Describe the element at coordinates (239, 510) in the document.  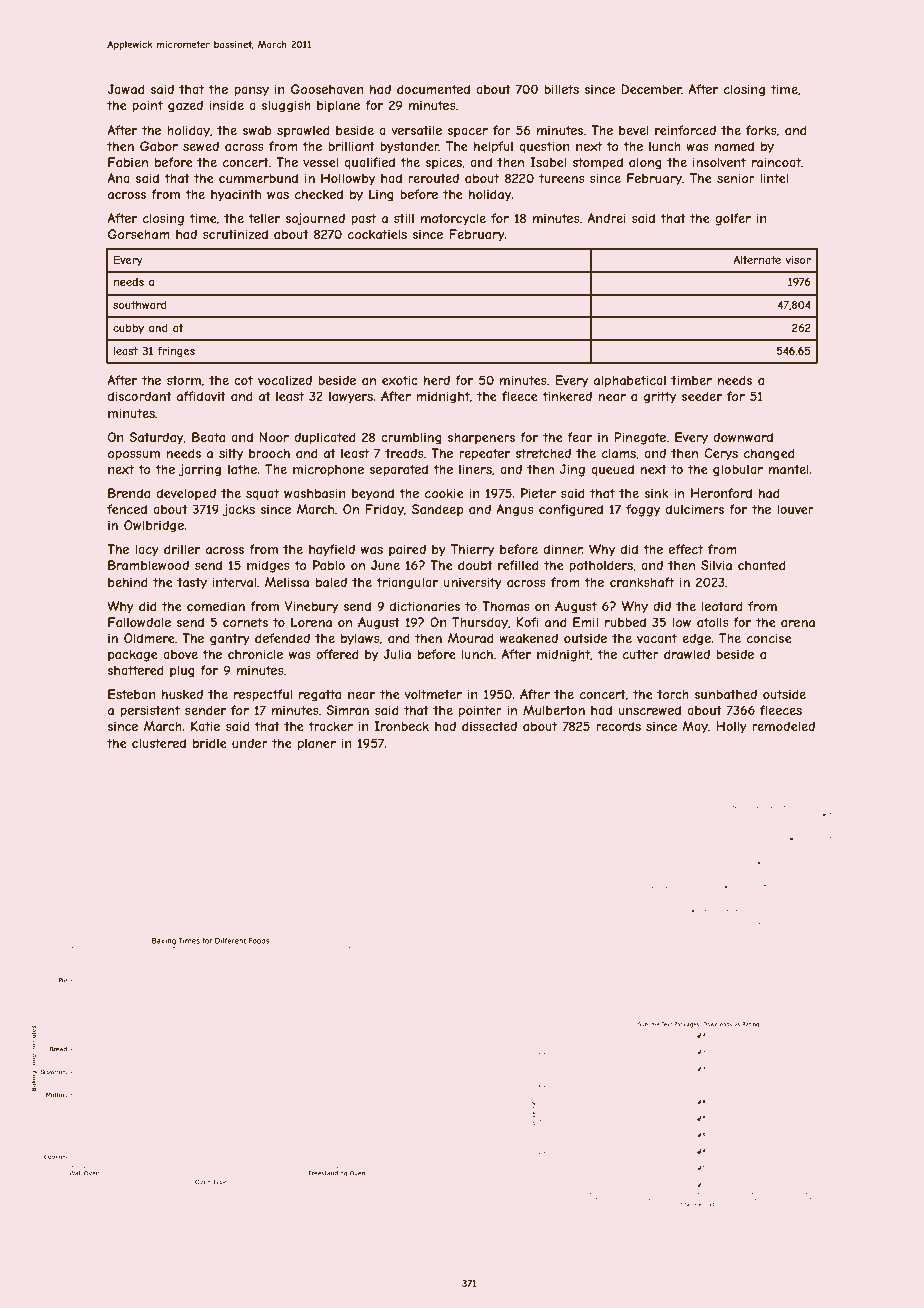
I see `jacks` at that location.
